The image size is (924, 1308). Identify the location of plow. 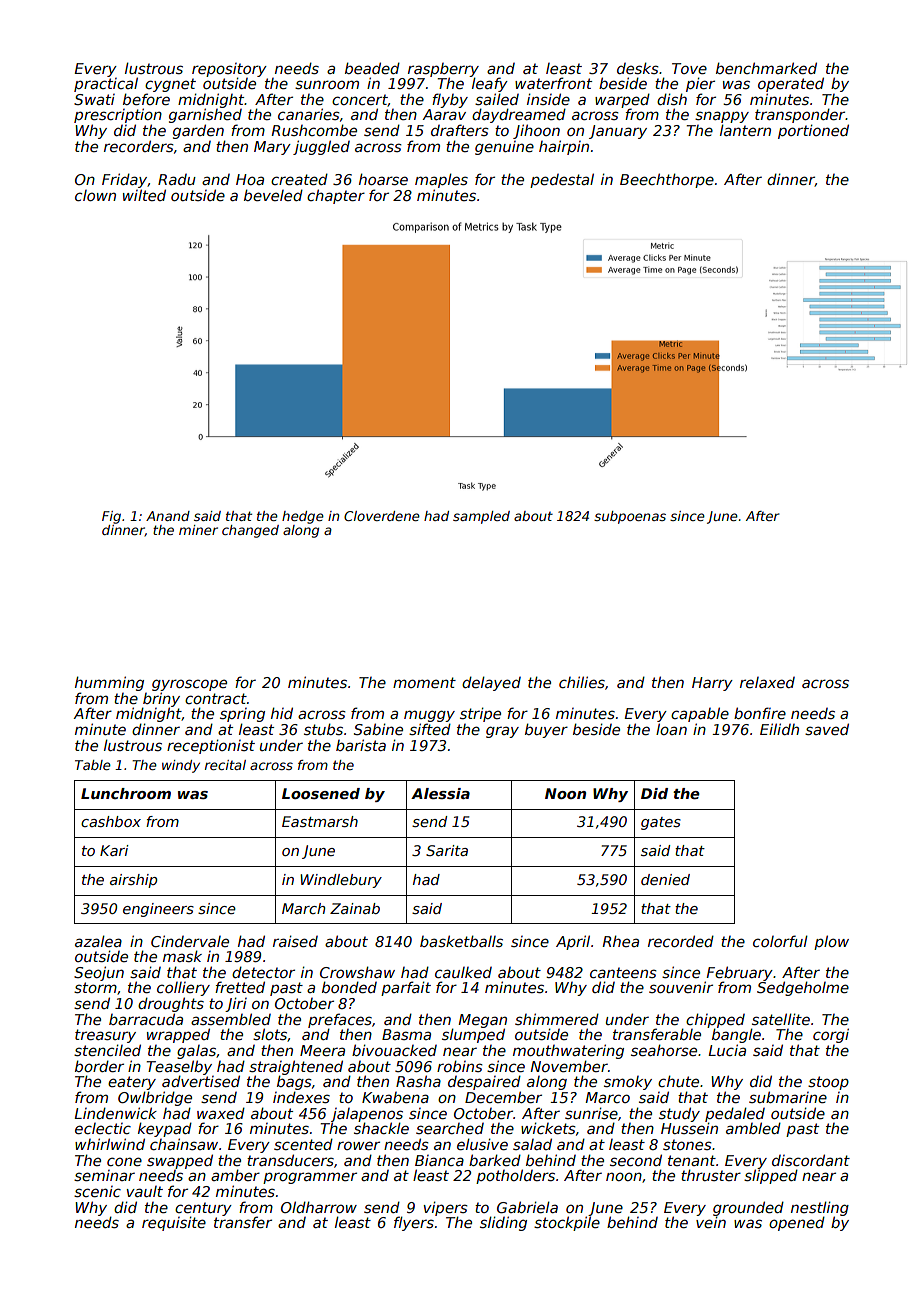
(831, 942).
